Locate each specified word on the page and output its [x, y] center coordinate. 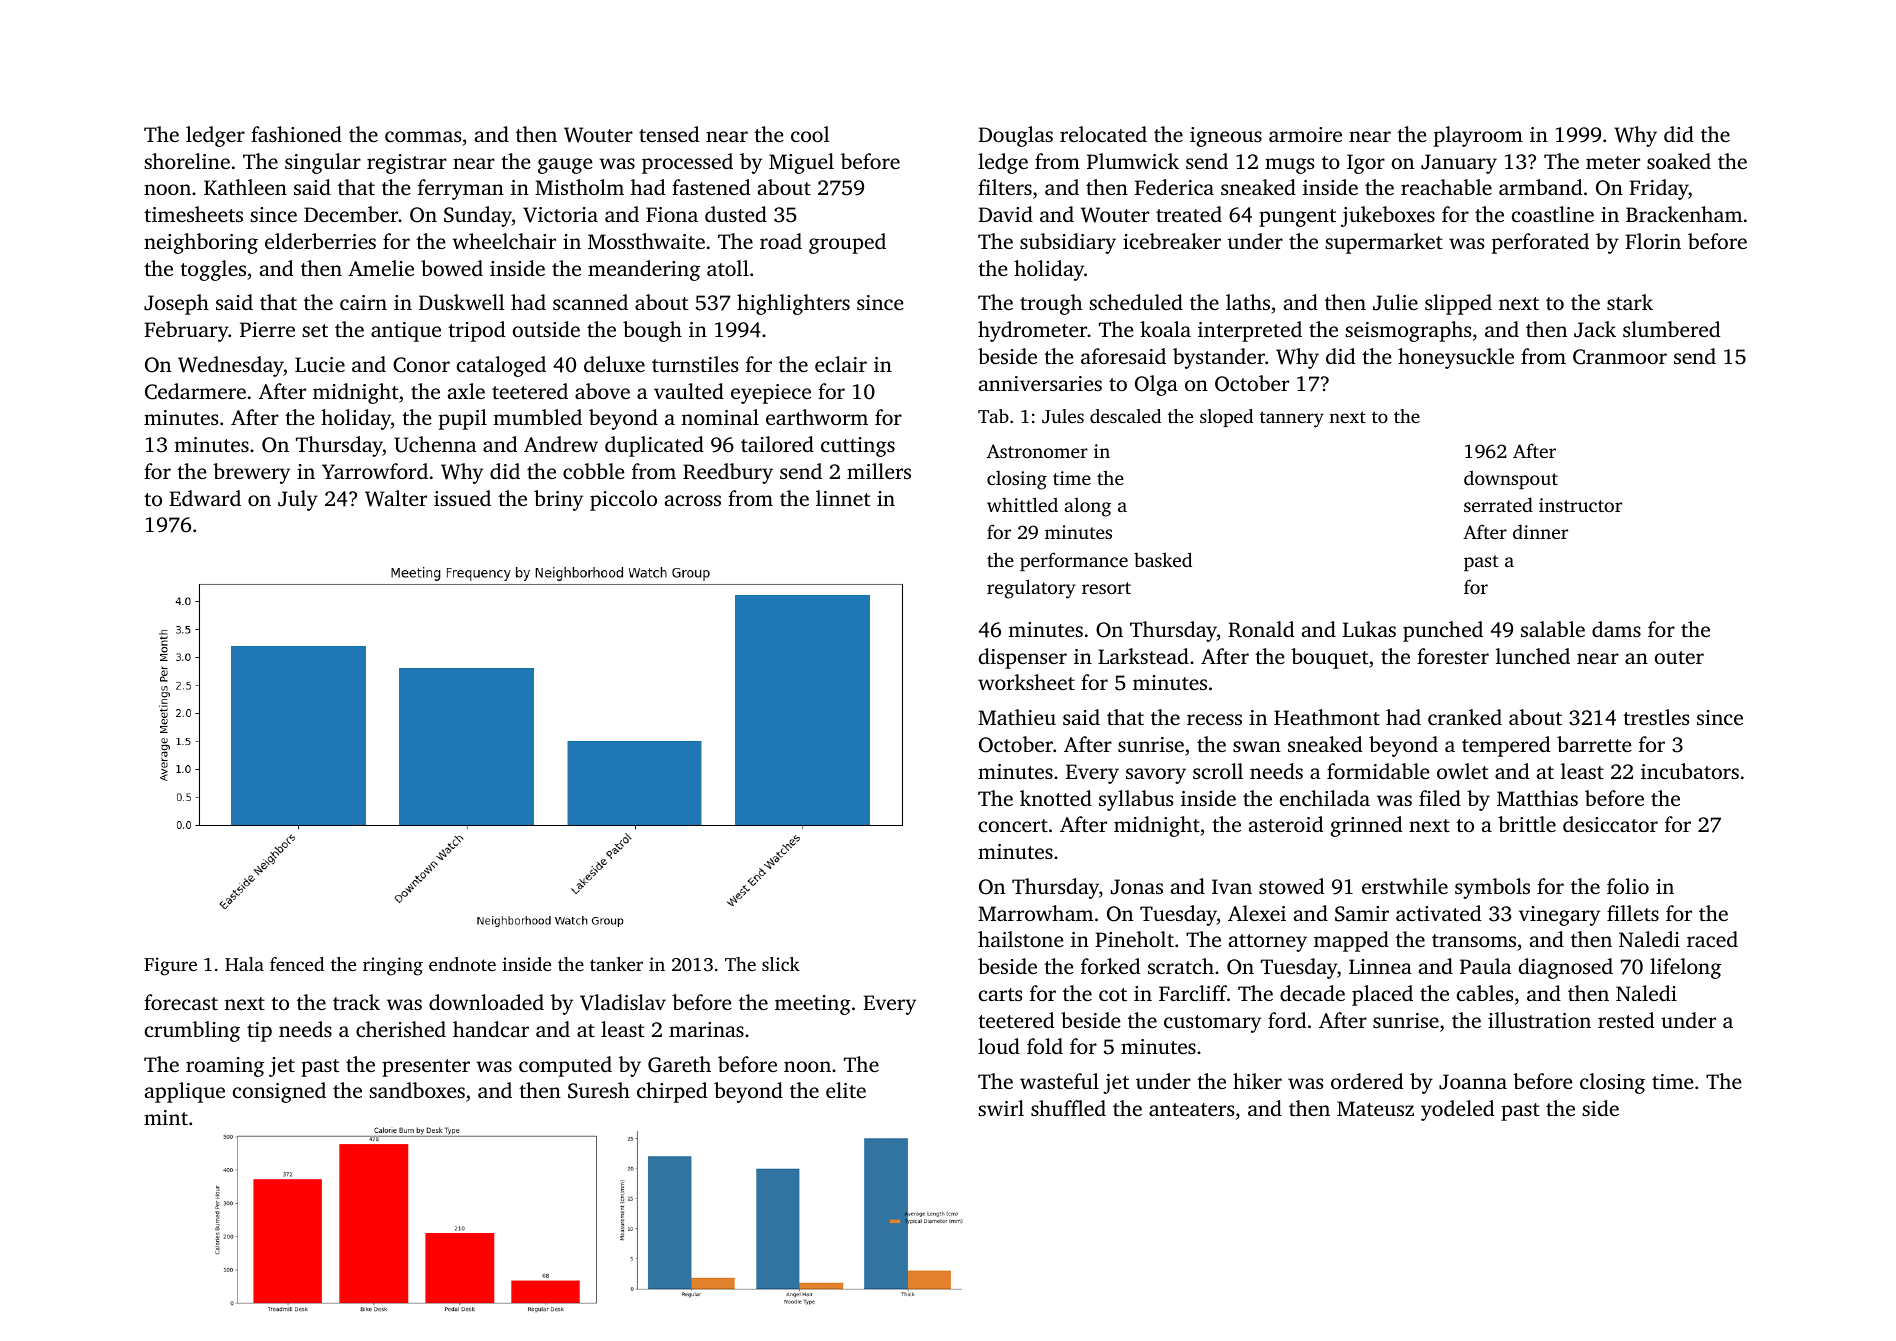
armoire [1305, 134]
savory [1156, 776]
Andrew [561, 444]
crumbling [192, 1031]
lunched [1533, 656]
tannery [1292, 419]
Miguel [801, 163]
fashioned [296, 134]
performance [1074, 561]
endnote [462, 964]
